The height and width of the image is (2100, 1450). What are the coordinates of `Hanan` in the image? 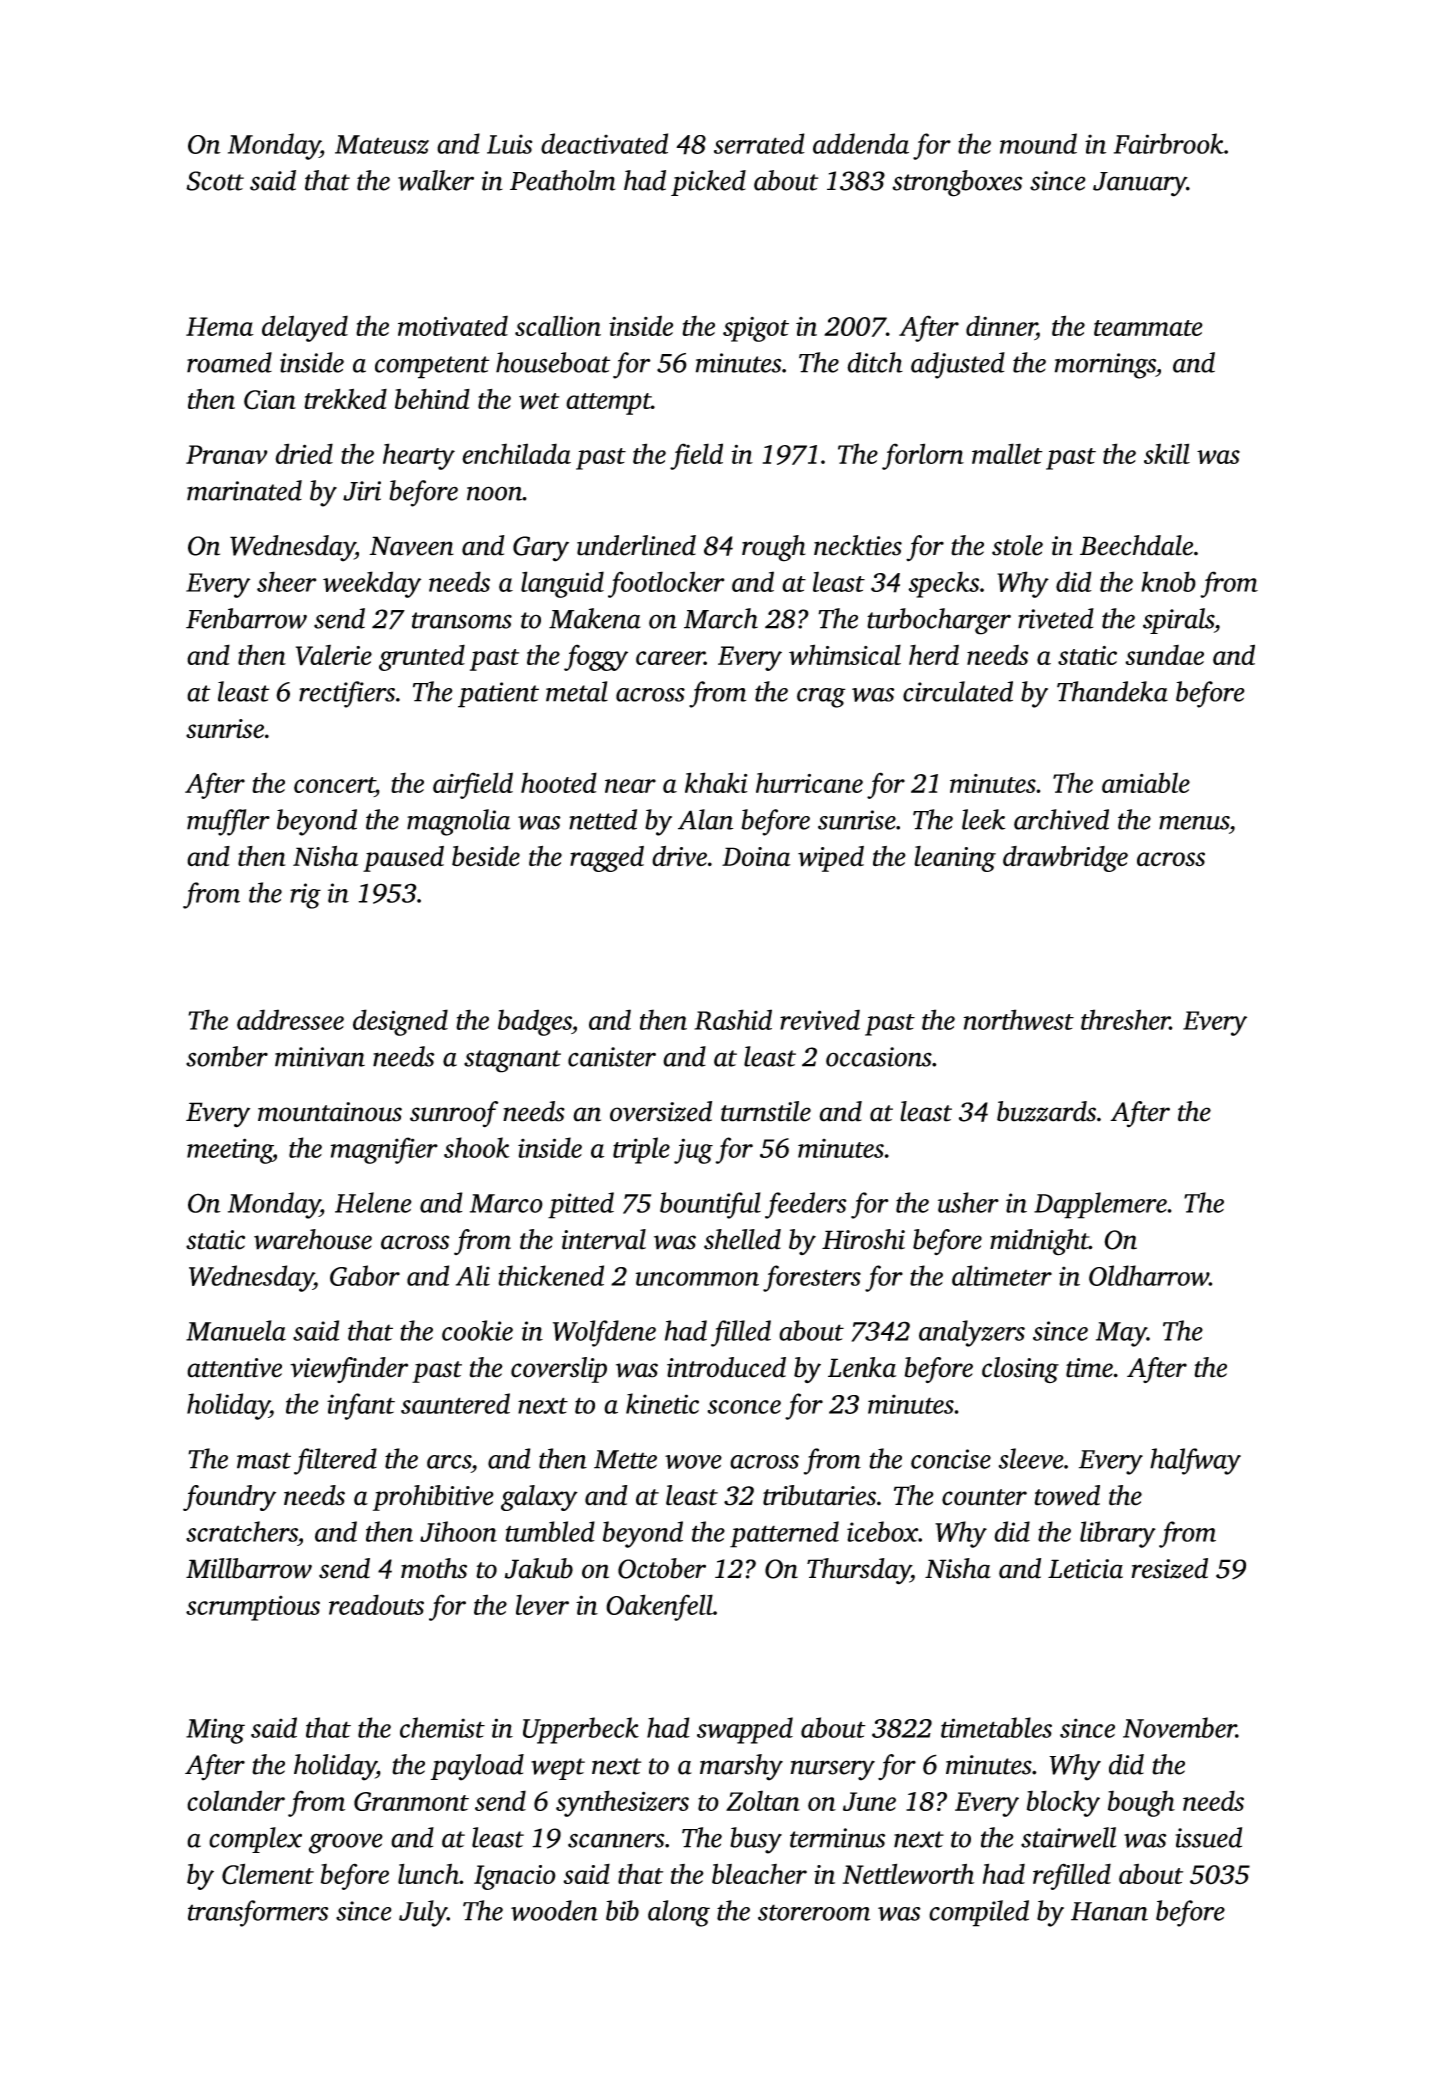 It's located at (1109, 1911).
